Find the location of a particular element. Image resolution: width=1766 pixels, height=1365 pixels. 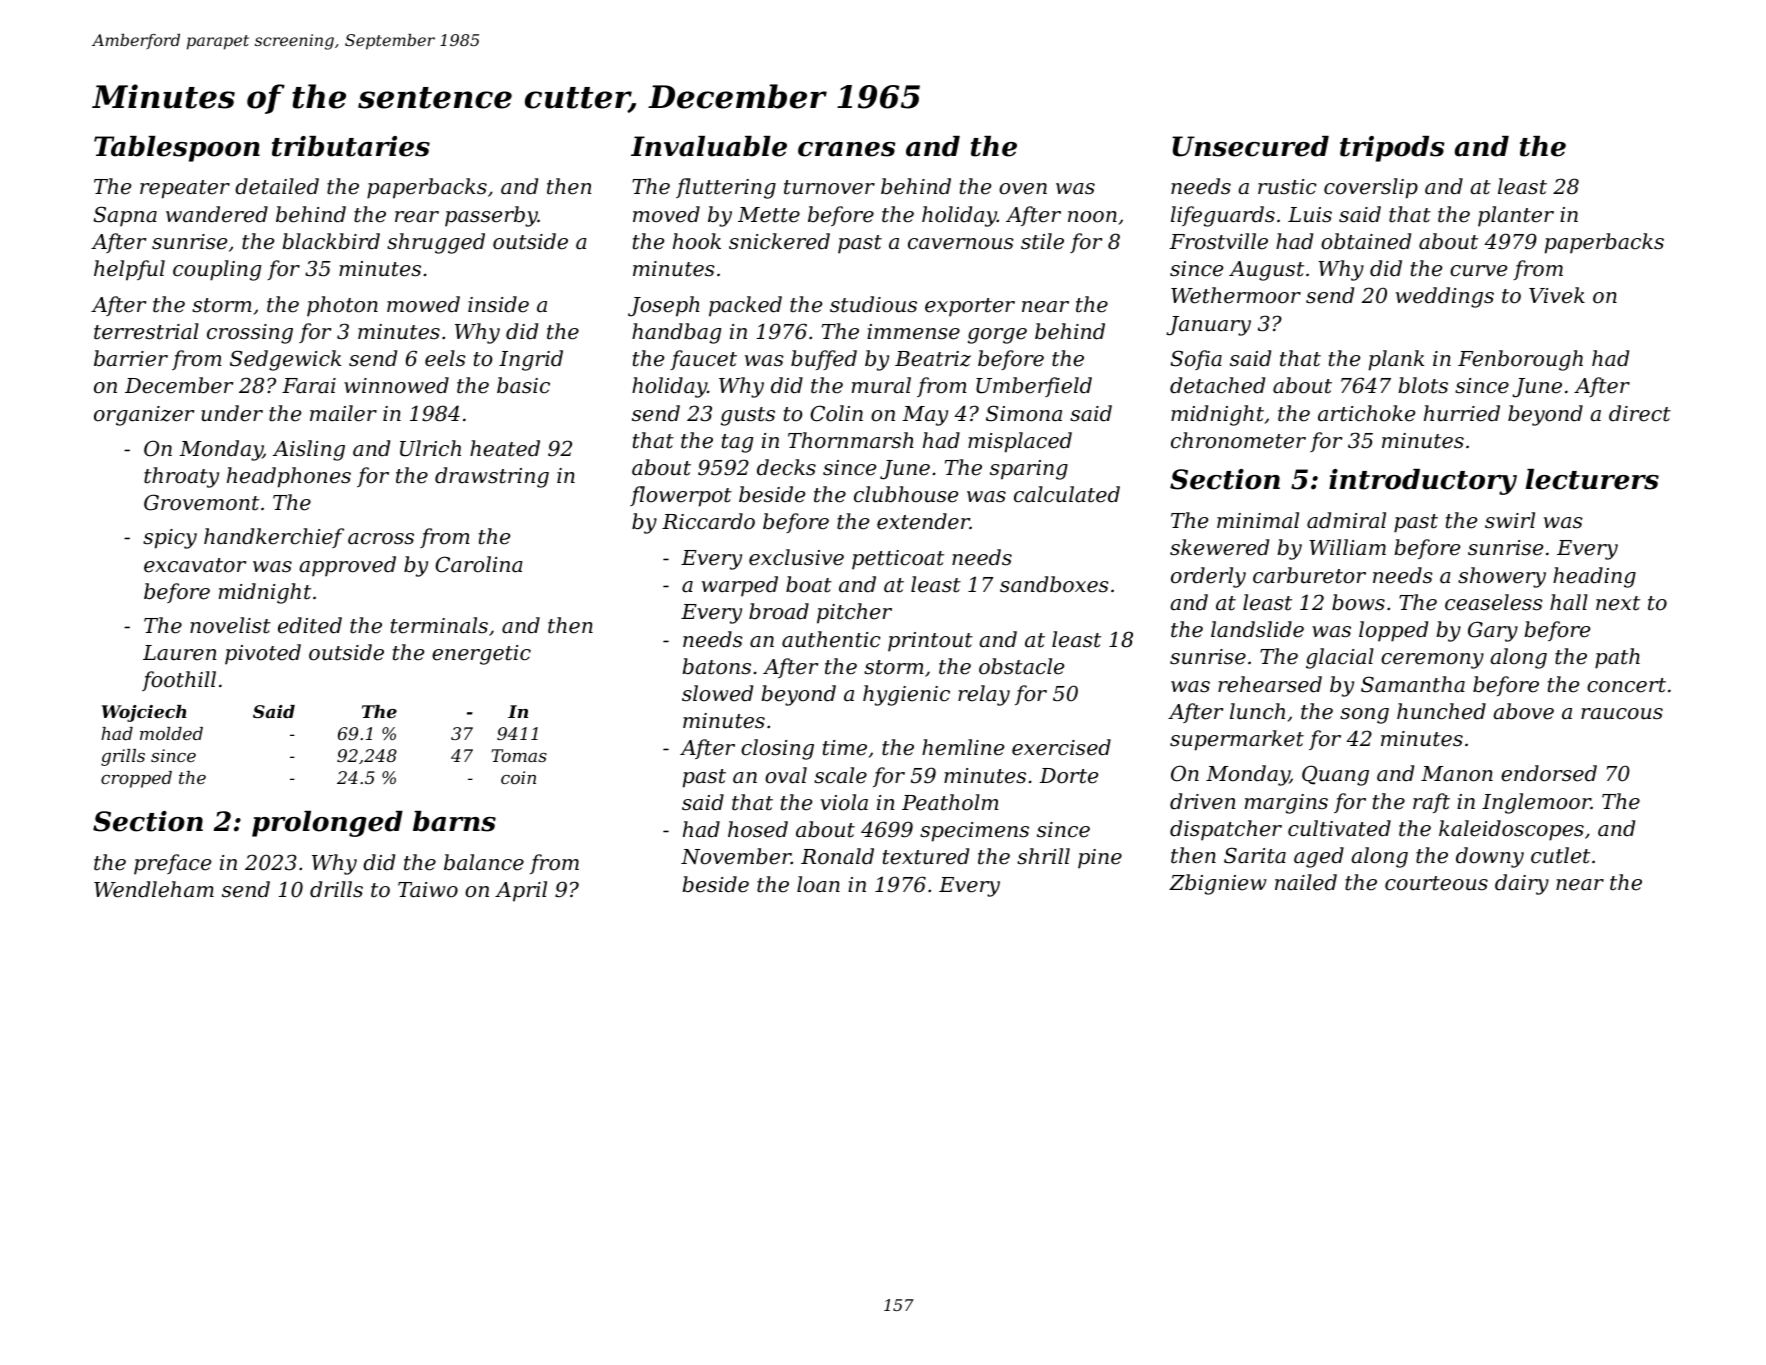

balance is located at coordinates (484, 862).
